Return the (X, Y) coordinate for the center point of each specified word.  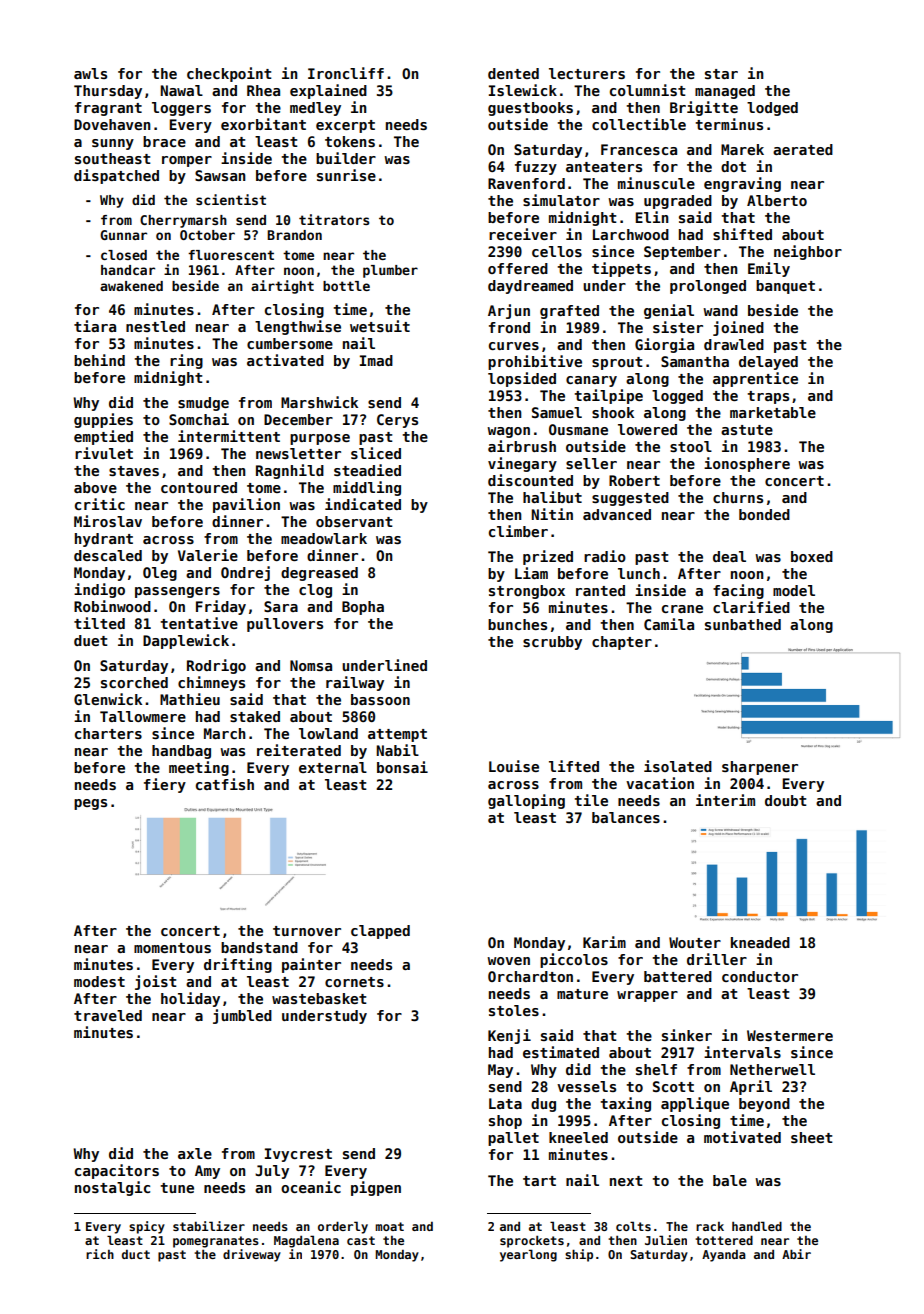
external (333, 767)
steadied (367, 470)
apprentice (755, 379)
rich (100, 1254)
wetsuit (380, 326)
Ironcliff (346, 73)
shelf (656, 1069)
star (721, 74)
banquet (785, 287)
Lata (505, 1103)
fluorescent (231, 255)
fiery (165, 785)
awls (90, 73)
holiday (190, 999)
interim (725, 800)
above (95, 487)
